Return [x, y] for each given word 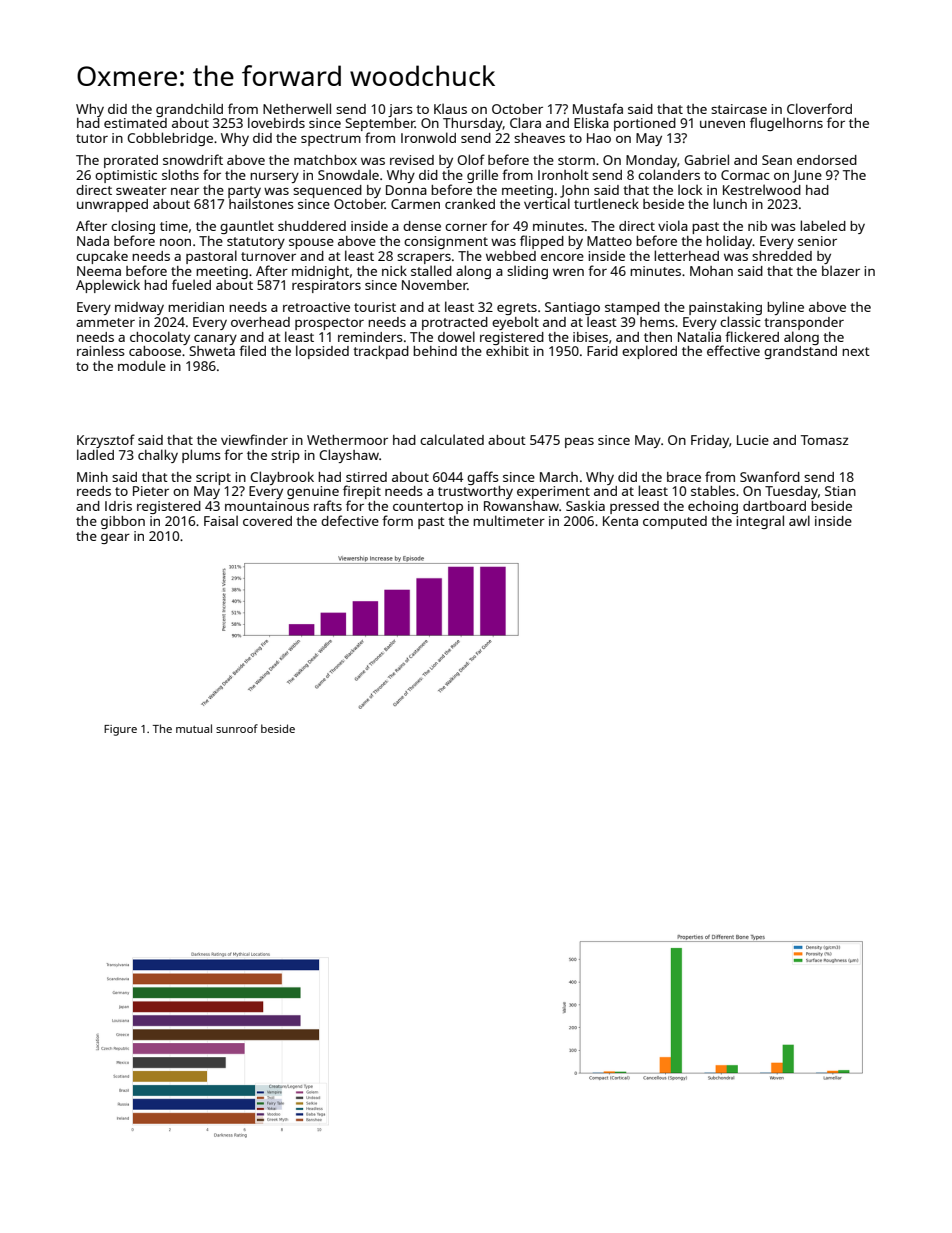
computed [675, 522]
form [397, 520]
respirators [326, 286]
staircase [739, 109]
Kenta [620, 521]
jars [400, 110]
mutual [194, 728]
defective [350, 520]
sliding [527, 272]
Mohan [711, 271]
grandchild [189, 110]
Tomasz [824, 440]
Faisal [221, 520]
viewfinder [254, 439]
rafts [328, 505]
